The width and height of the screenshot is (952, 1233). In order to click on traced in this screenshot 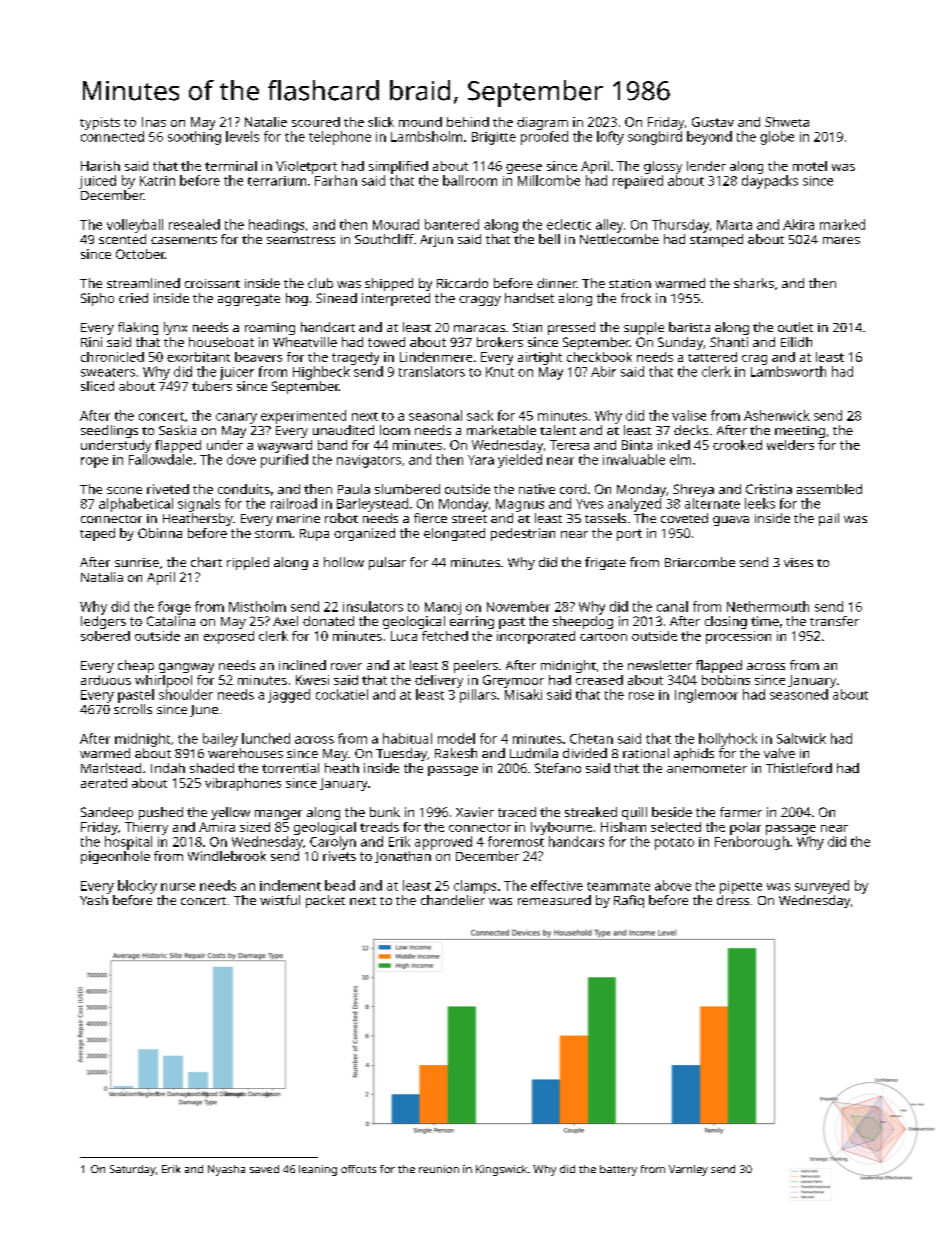, I will do `click(517, 812)`.
